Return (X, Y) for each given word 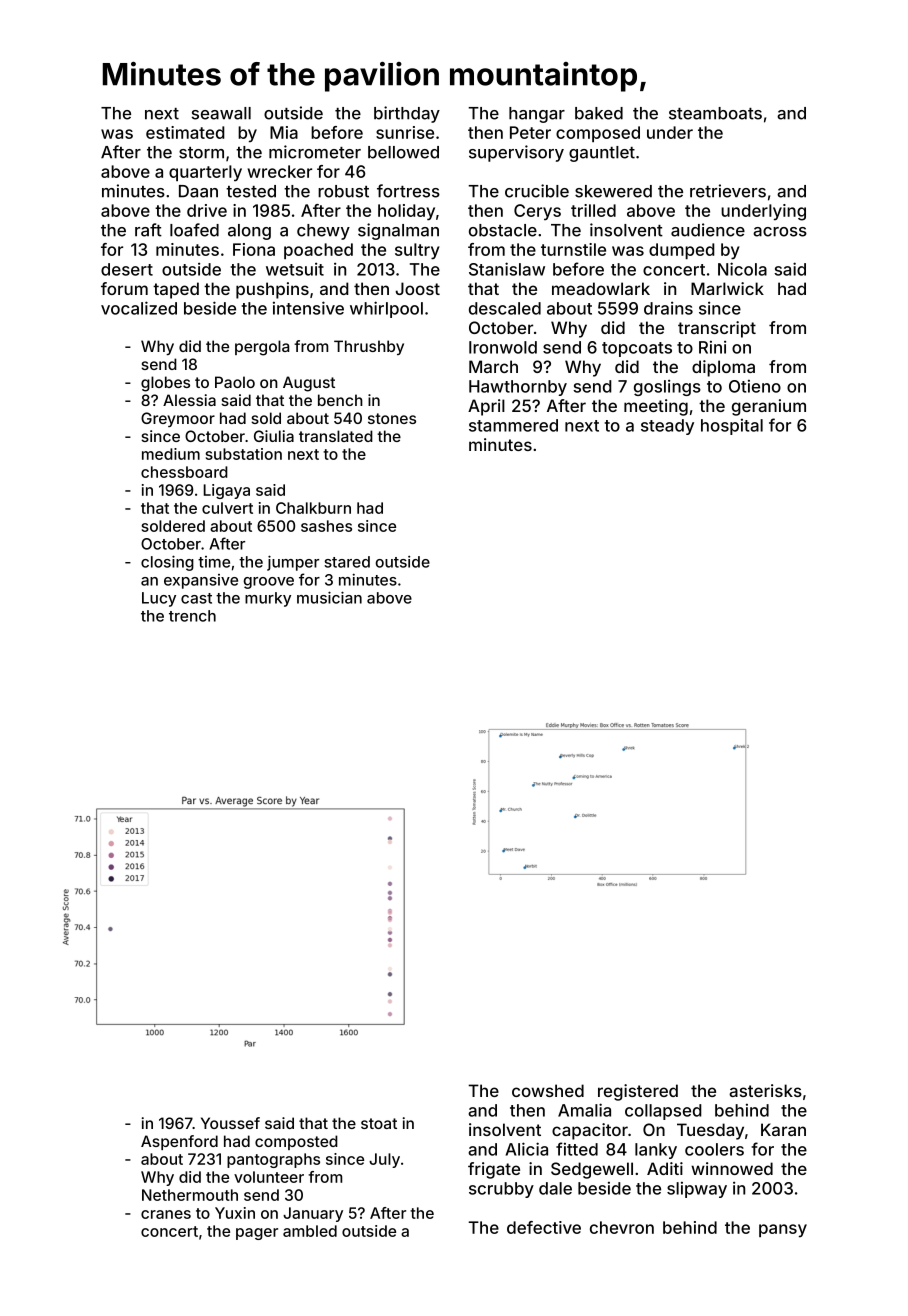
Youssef (230, 1123)
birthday (407, 114)
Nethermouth (190, 1195)
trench (192, 616)
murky (268, 599)
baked (599, 113)
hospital (732, 427)
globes (165, 384)
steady (667, 427)
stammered (513, 425)
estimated (185, 132)
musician (329, 597)
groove (268, 583)
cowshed (548, 1090)
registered (638, 1092)
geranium (769, 407)
